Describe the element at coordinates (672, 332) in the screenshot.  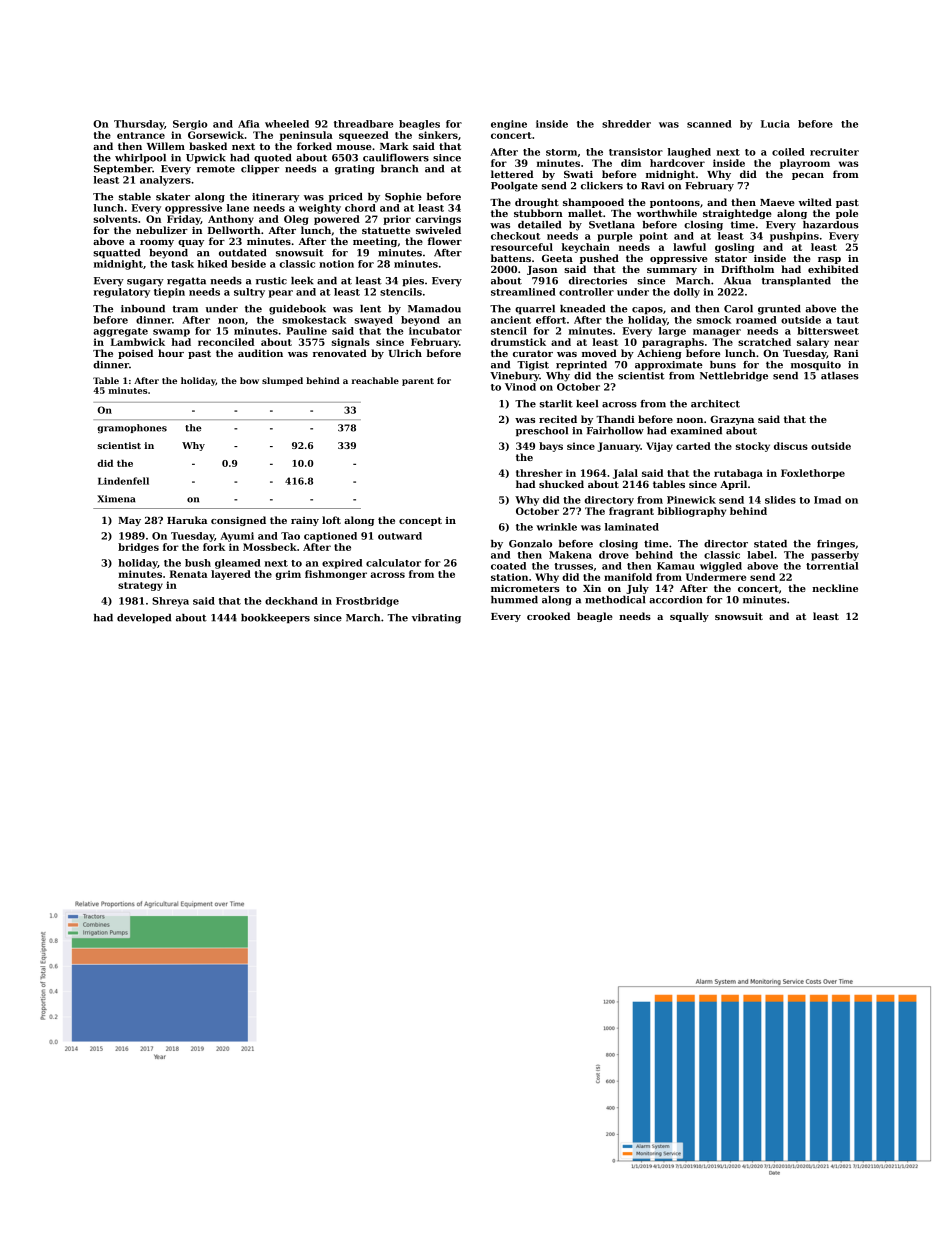
I see `large` at that location.
